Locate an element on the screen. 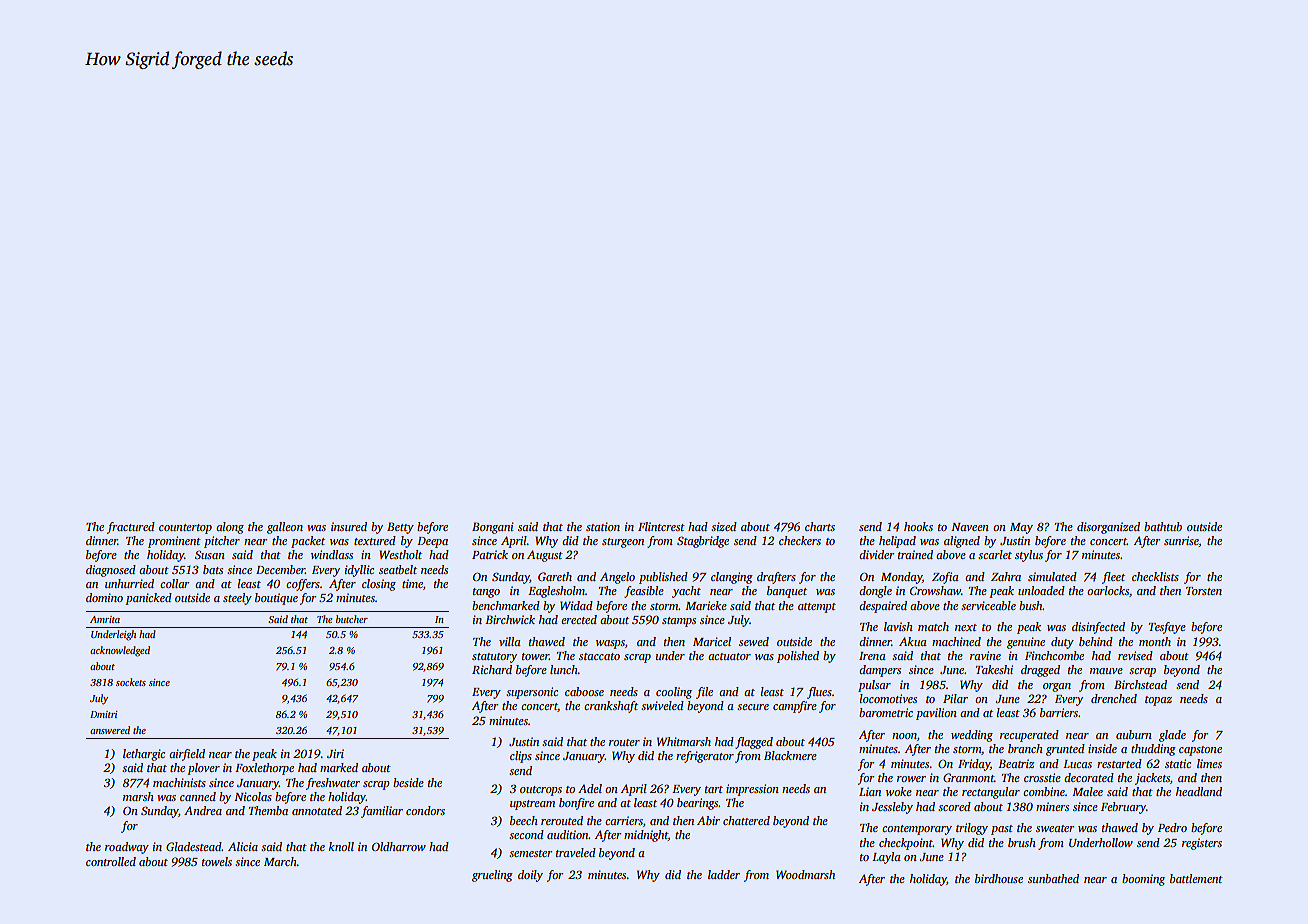  collar is located at coordinates (174, 583).
